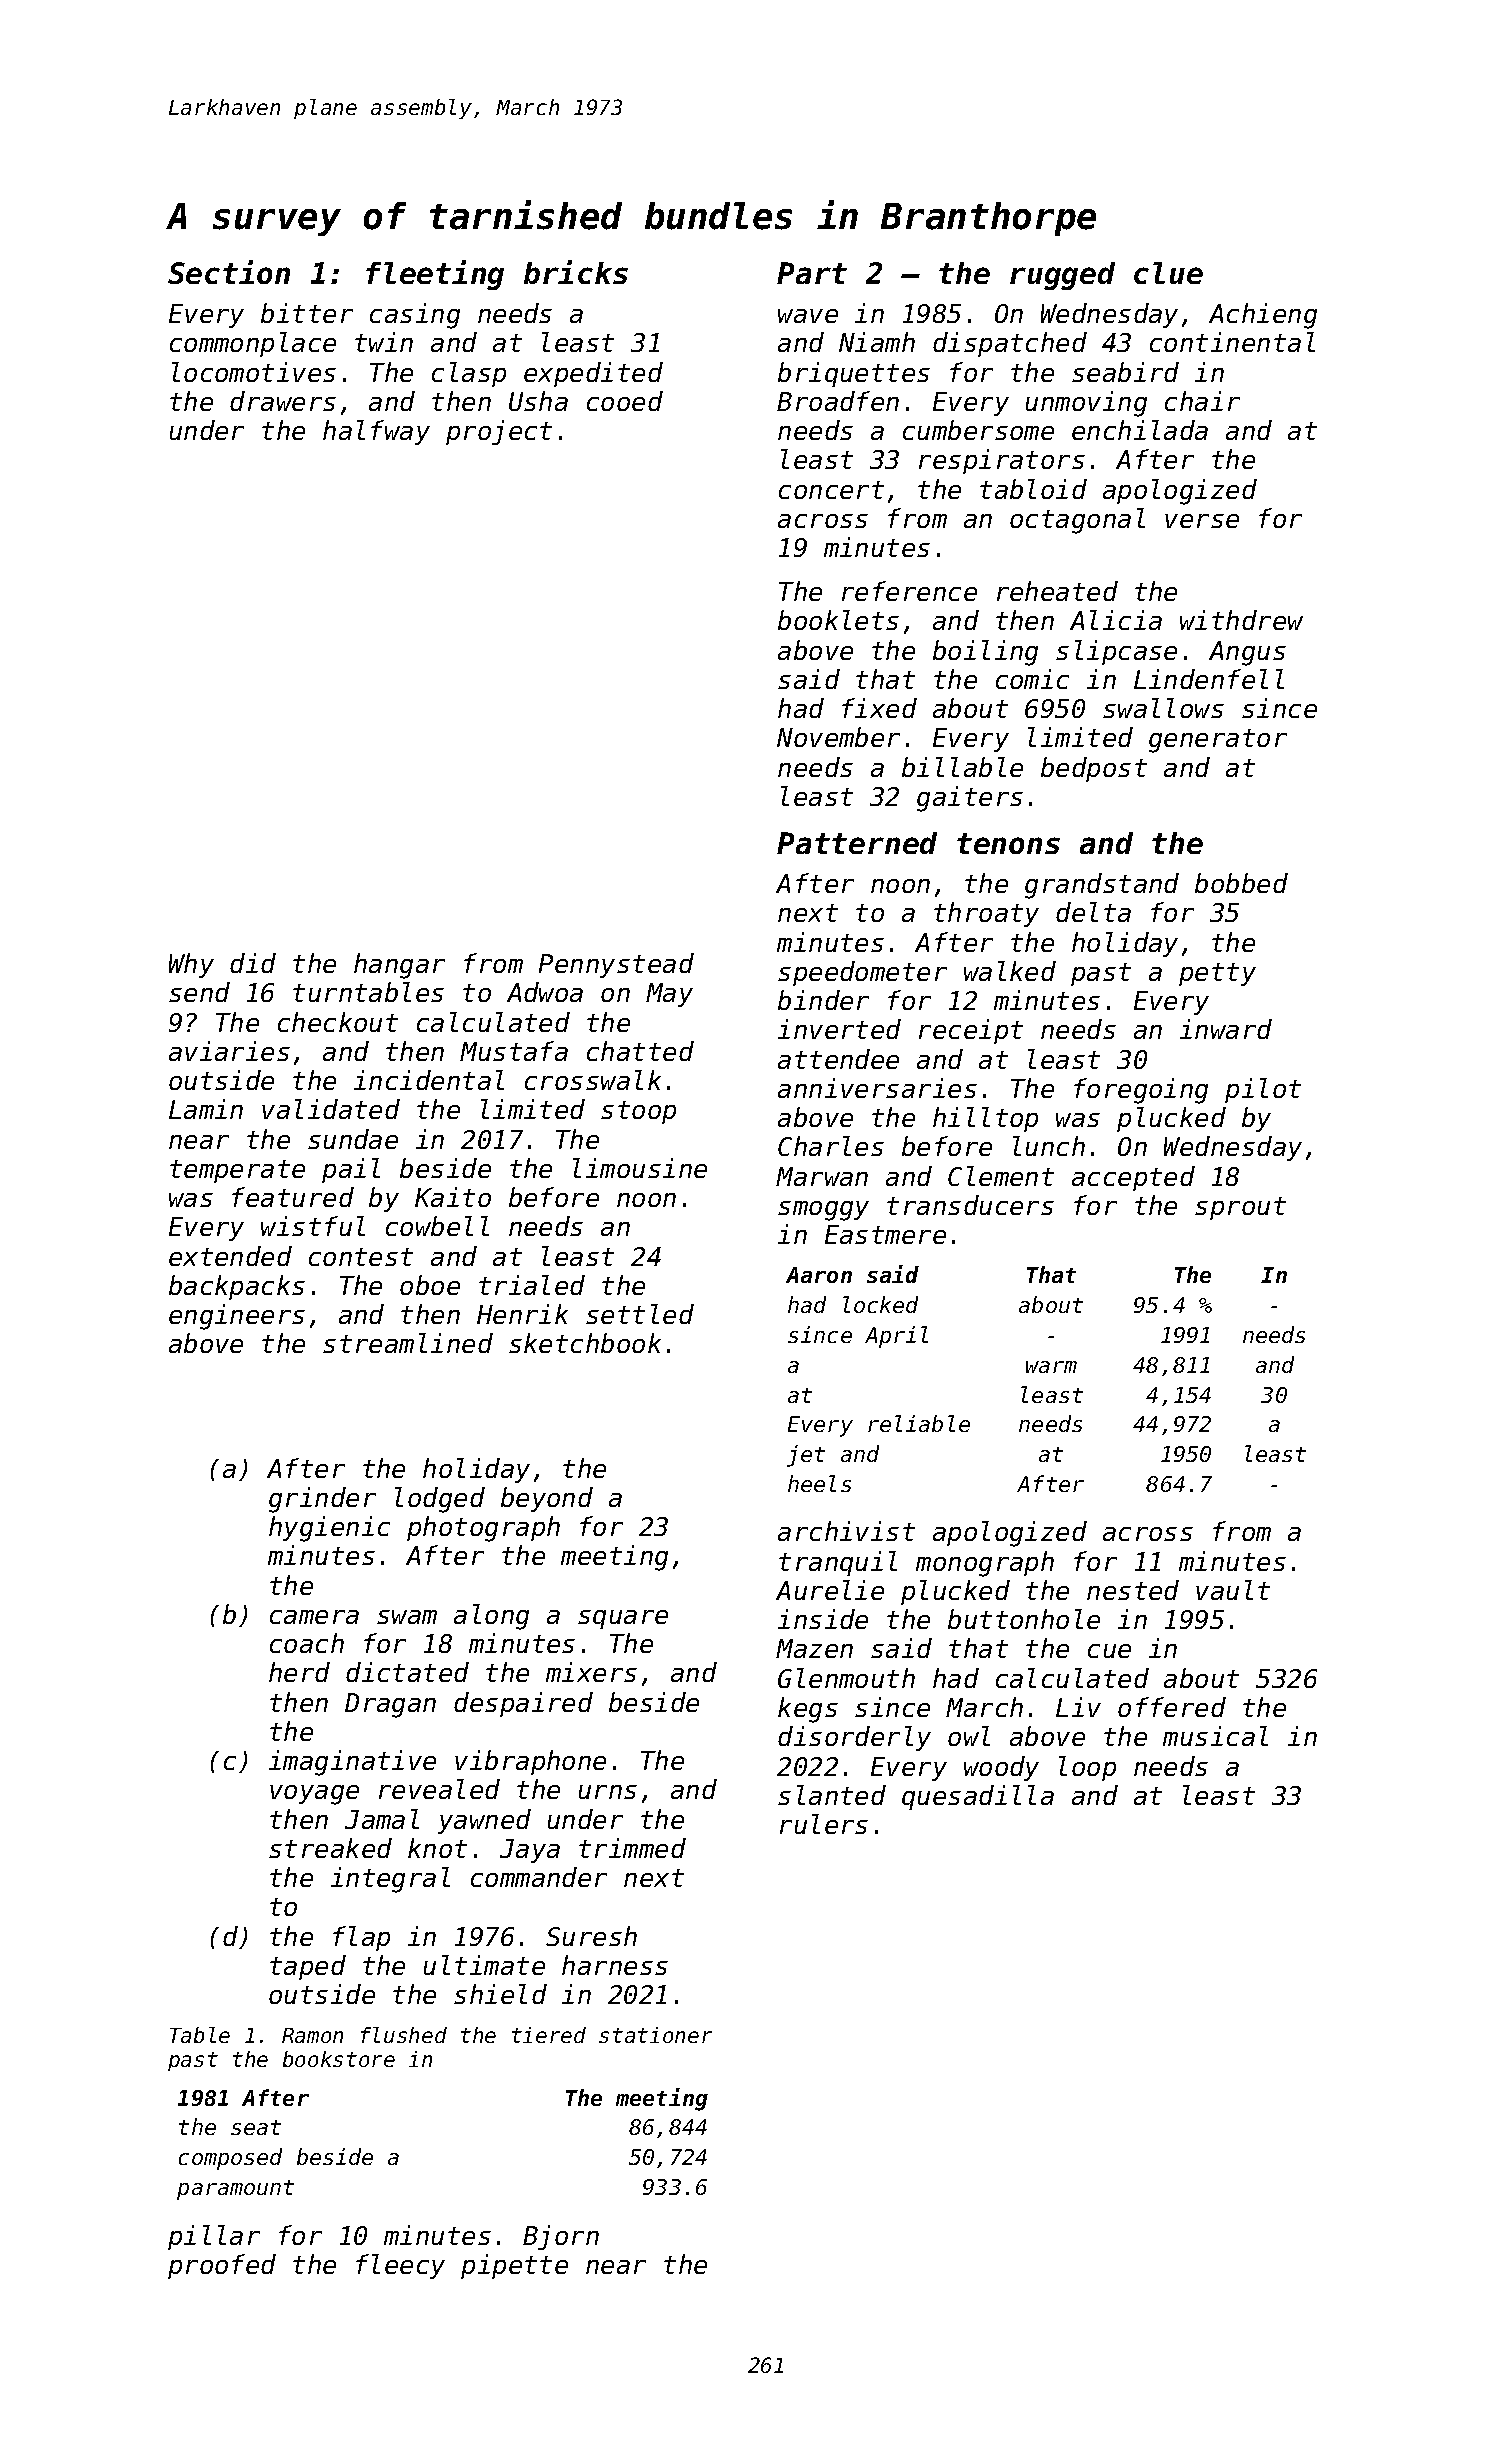 Image resolution: width=1496 pixels, height=2464 pixels. Describe the element at coordinates (640, 1314) in the screenshot. I see `settled` at that location.
